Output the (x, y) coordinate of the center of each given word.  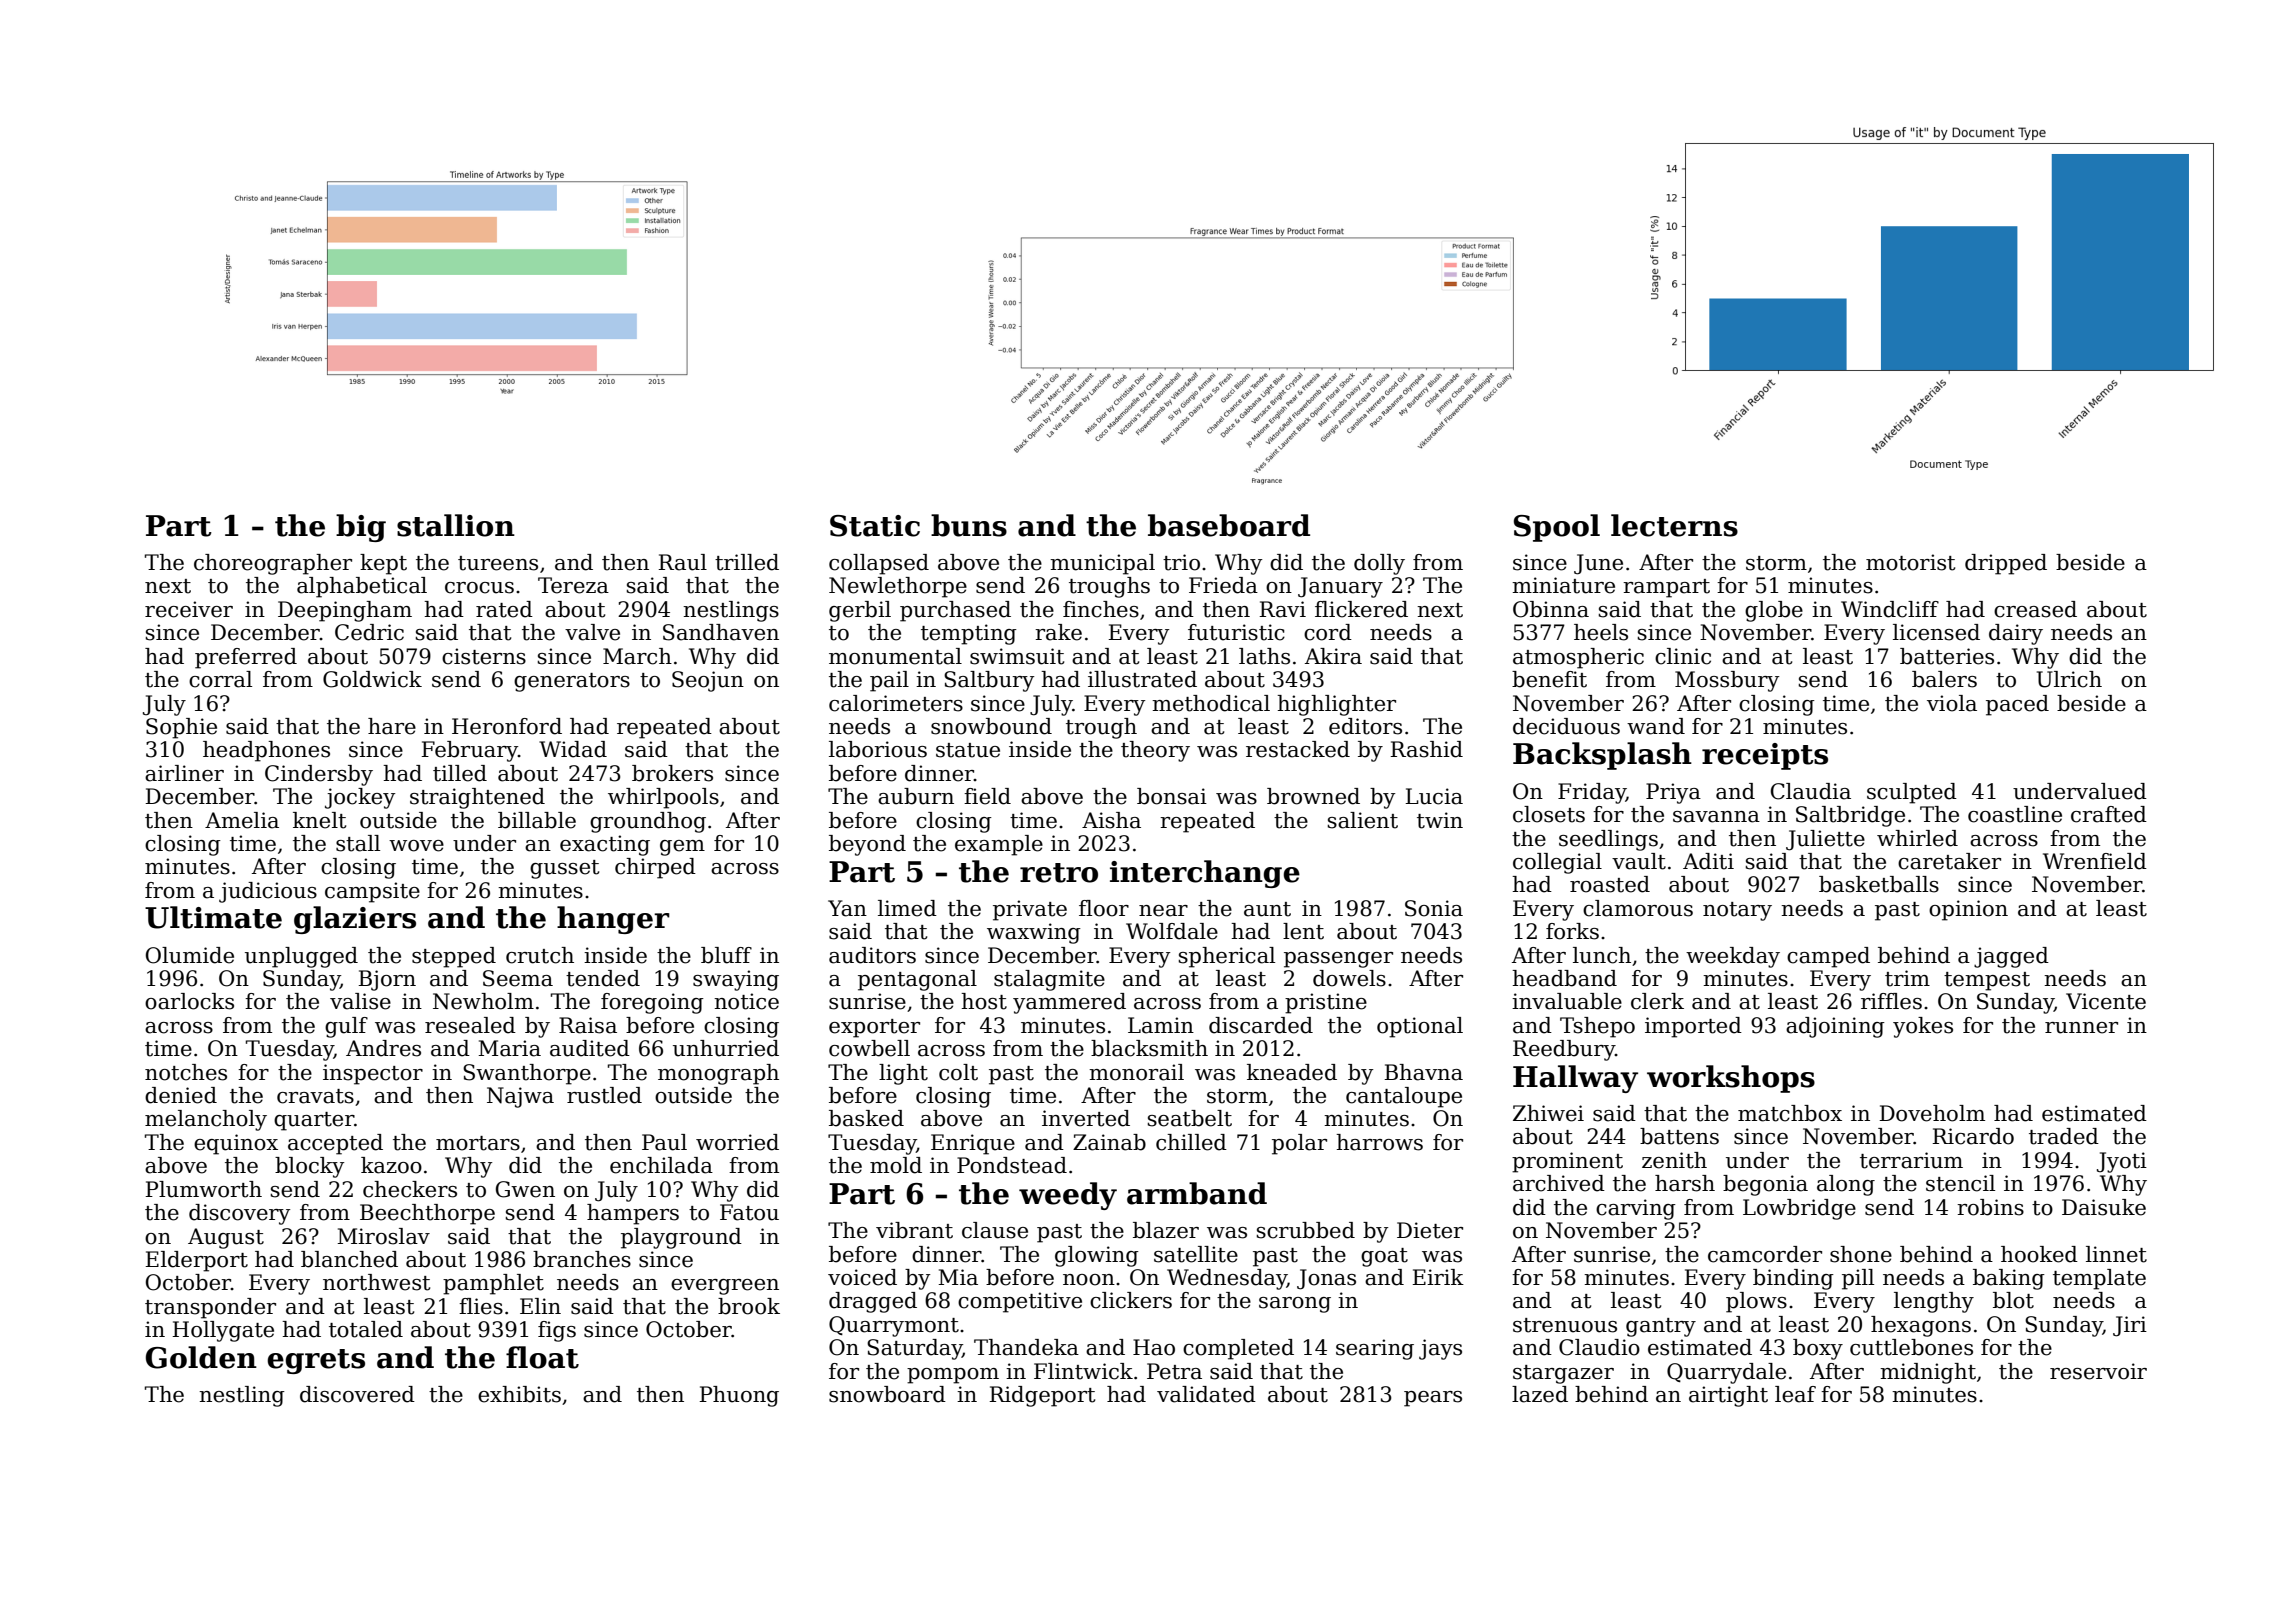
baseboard (1229, 525)
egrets (316, 1361)
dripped (2006, 564)
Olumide (190, 955)
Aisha (1111, 820)
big (361, 528)
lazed (1540, 1394)
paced (2017, 705)
